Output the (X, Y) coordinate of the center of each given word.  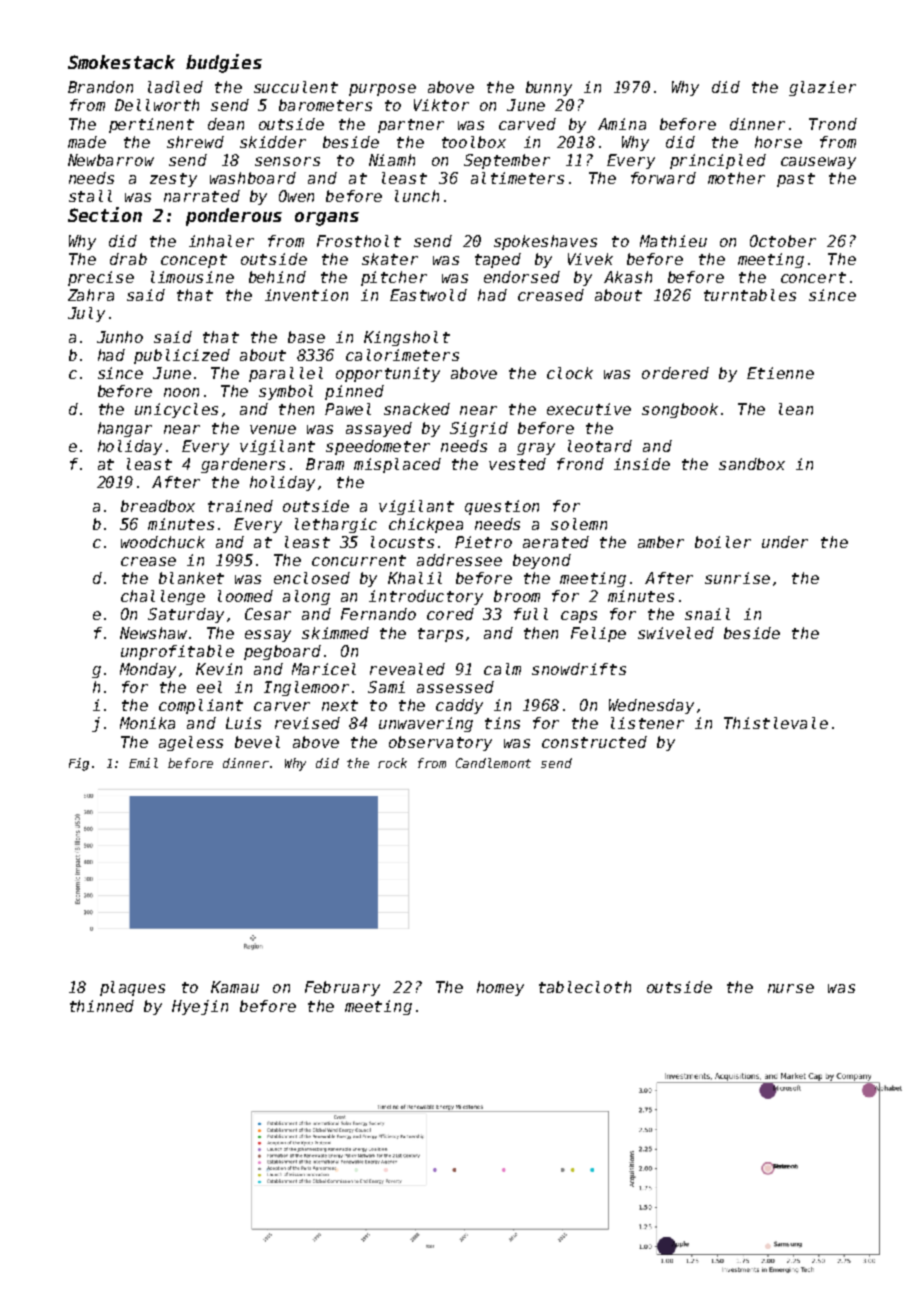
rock (392, 763)
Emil (143, 763)
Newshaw (153, 633)
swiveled (676, 633)
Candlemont (493, 763)
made (87, 142)
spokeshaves (545, 242)
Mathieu (673, 241)
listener (647, 723)
